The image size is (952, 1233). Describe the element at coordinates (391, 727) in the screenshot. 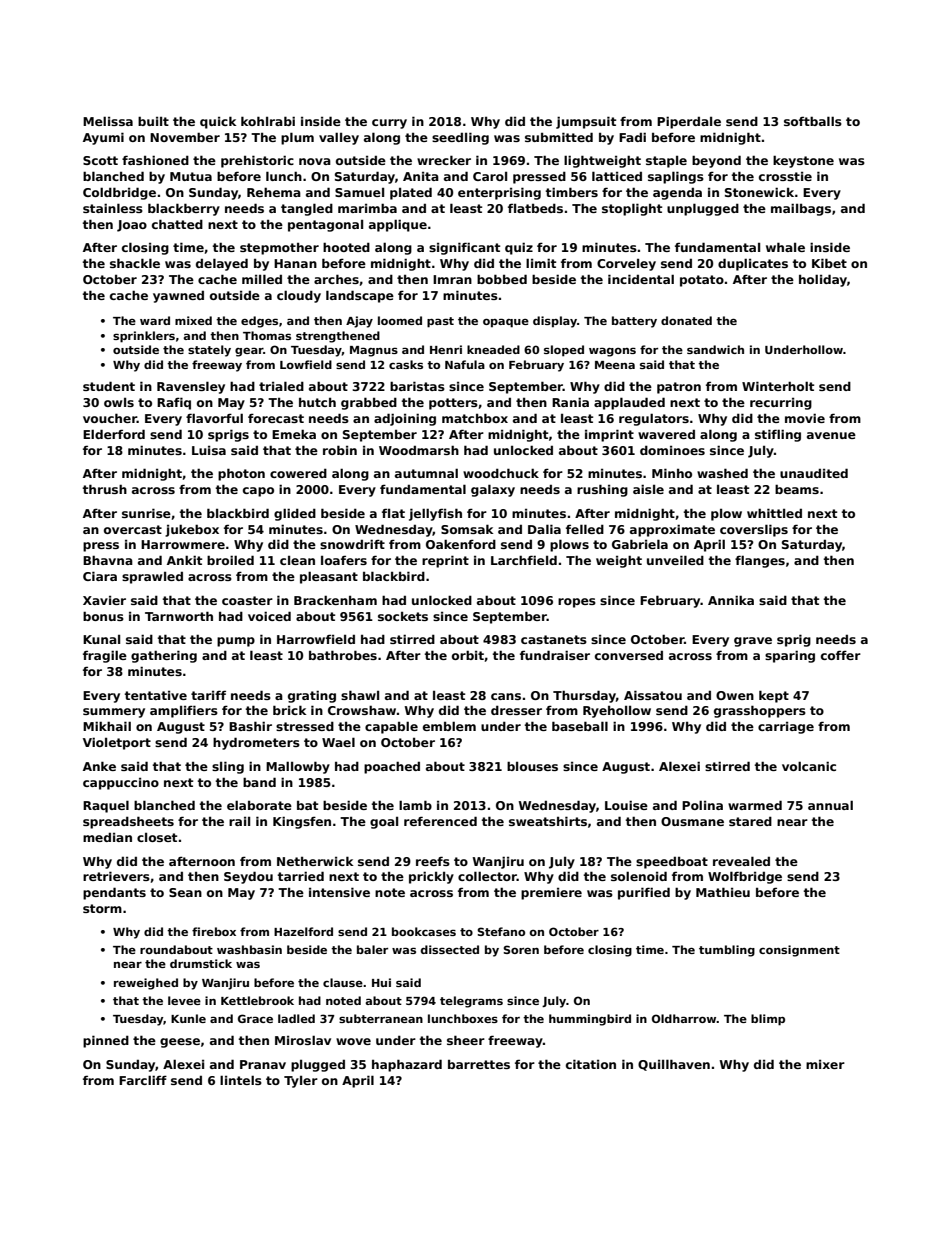

I see `capable` at that location.
